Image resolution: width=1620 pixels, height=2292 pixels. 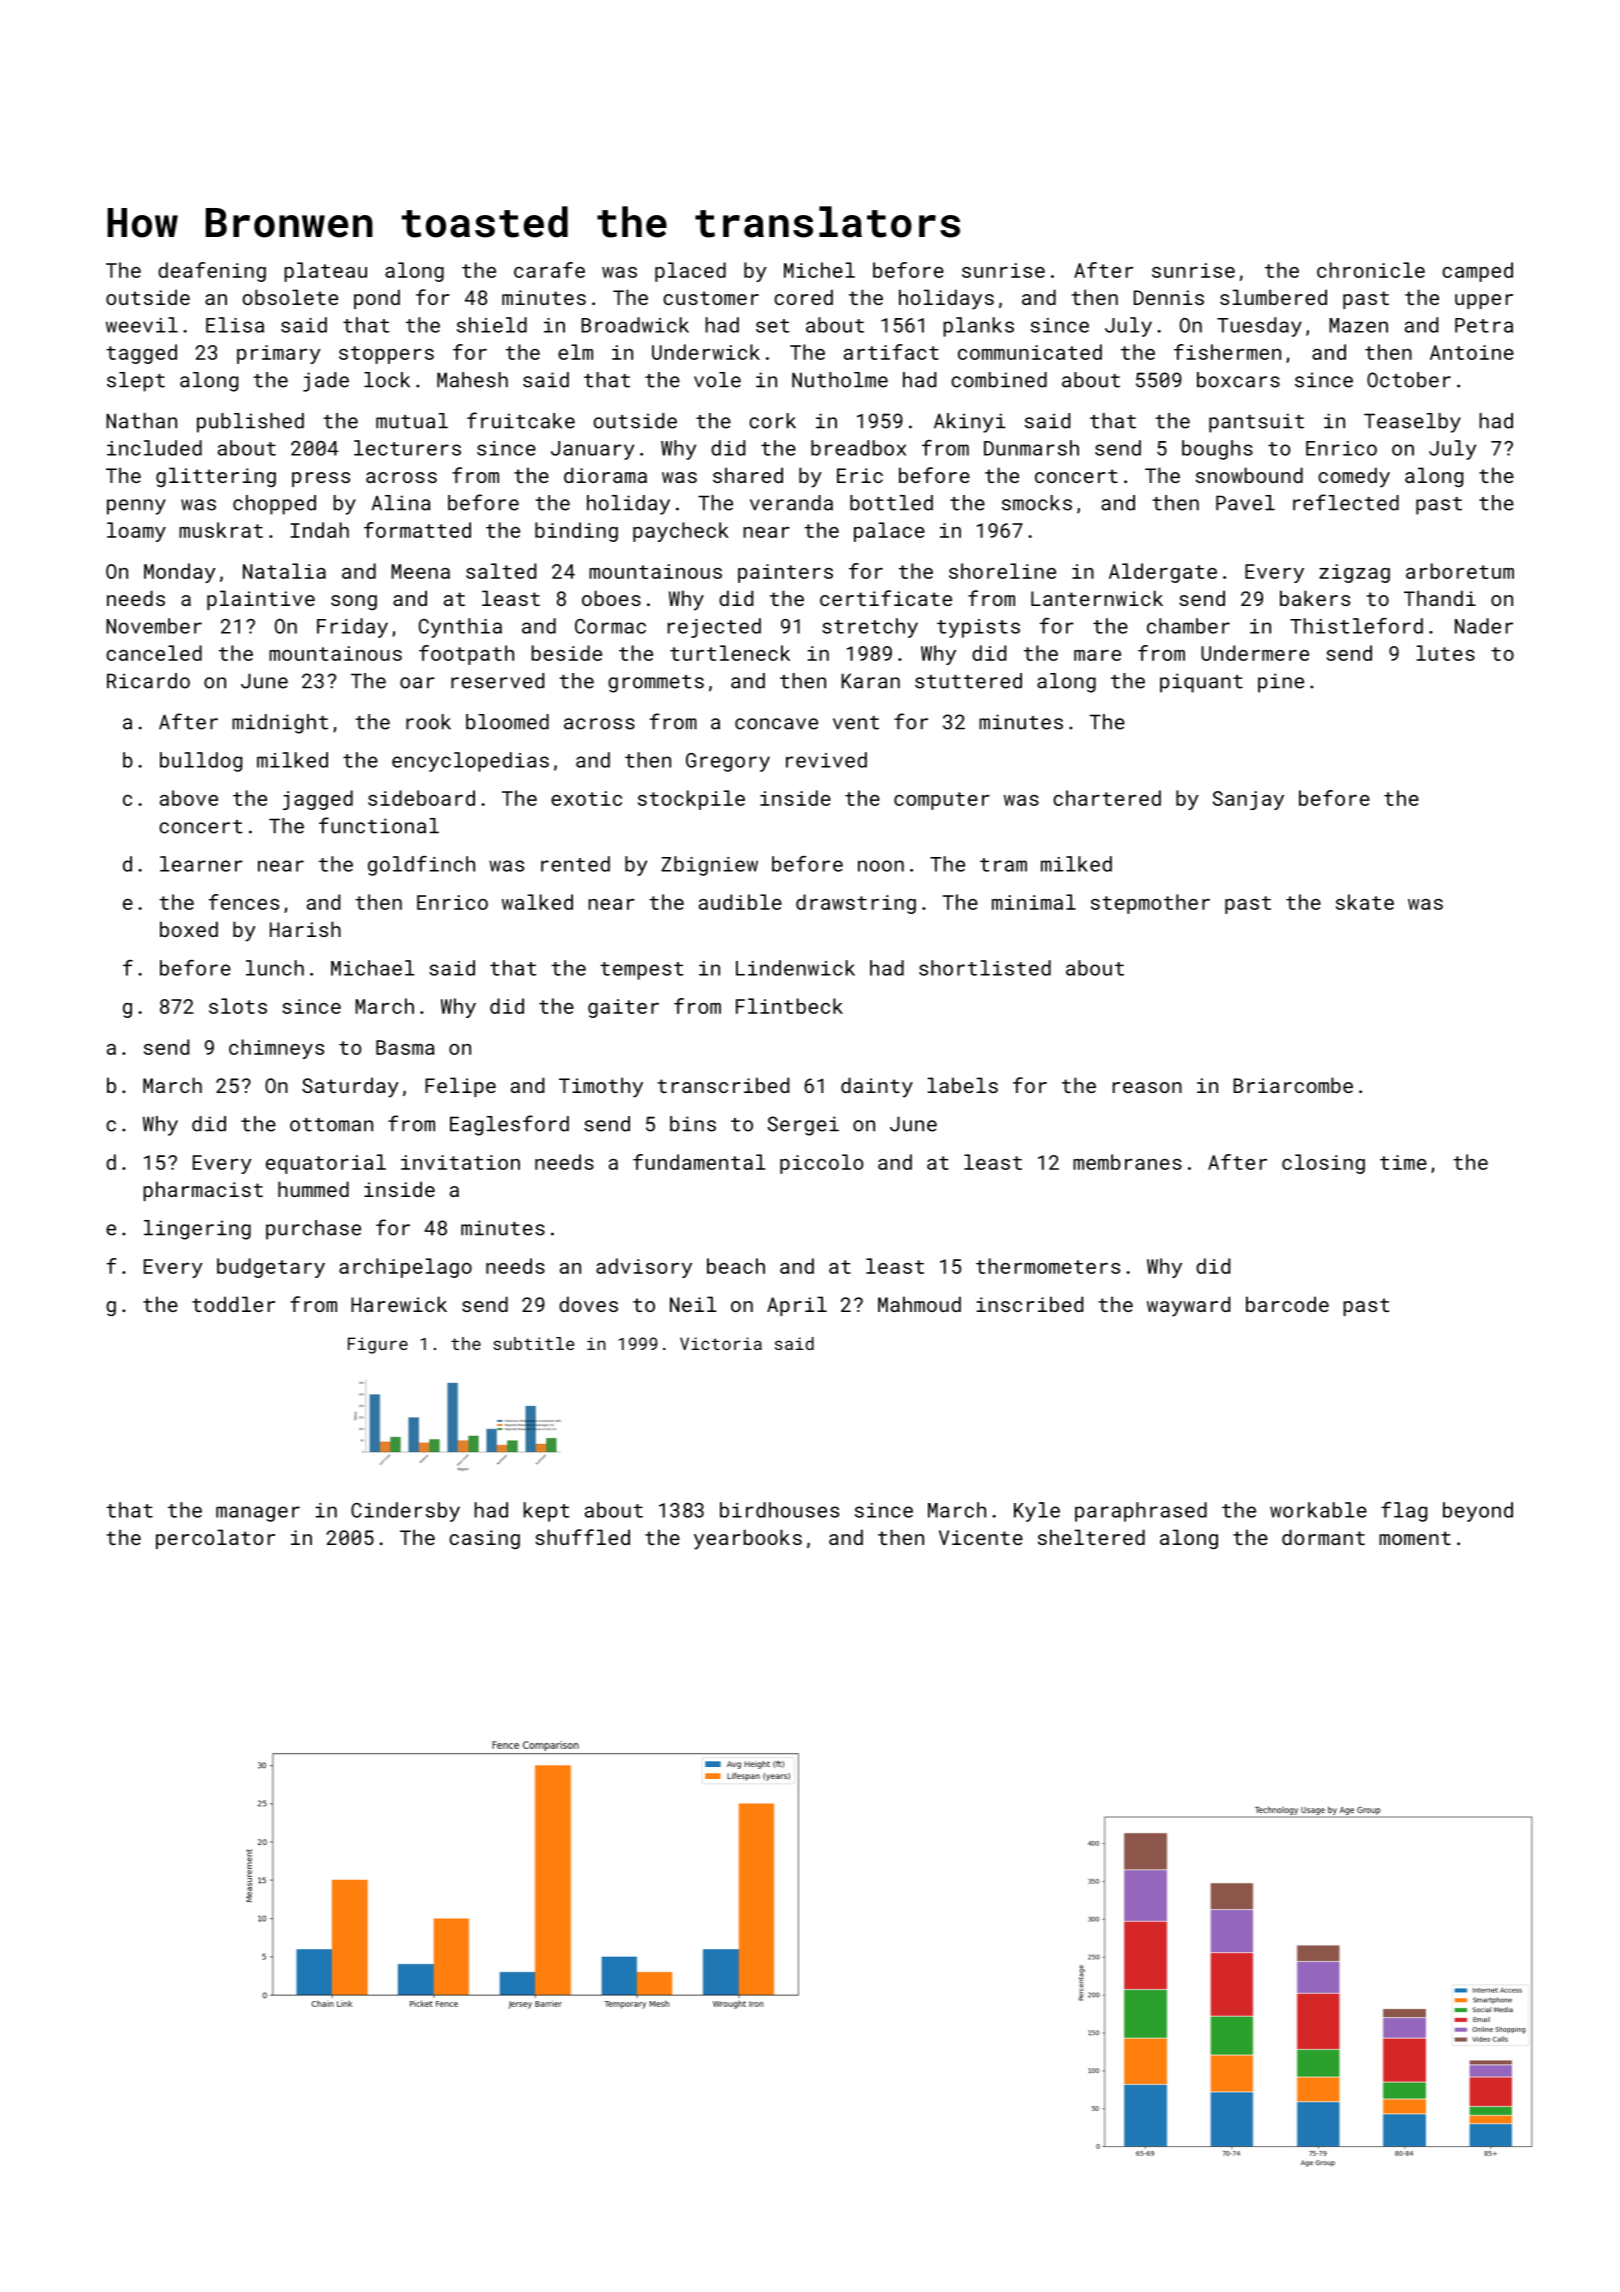 I want to click on chronicle, so click(x=1371, y=270).
